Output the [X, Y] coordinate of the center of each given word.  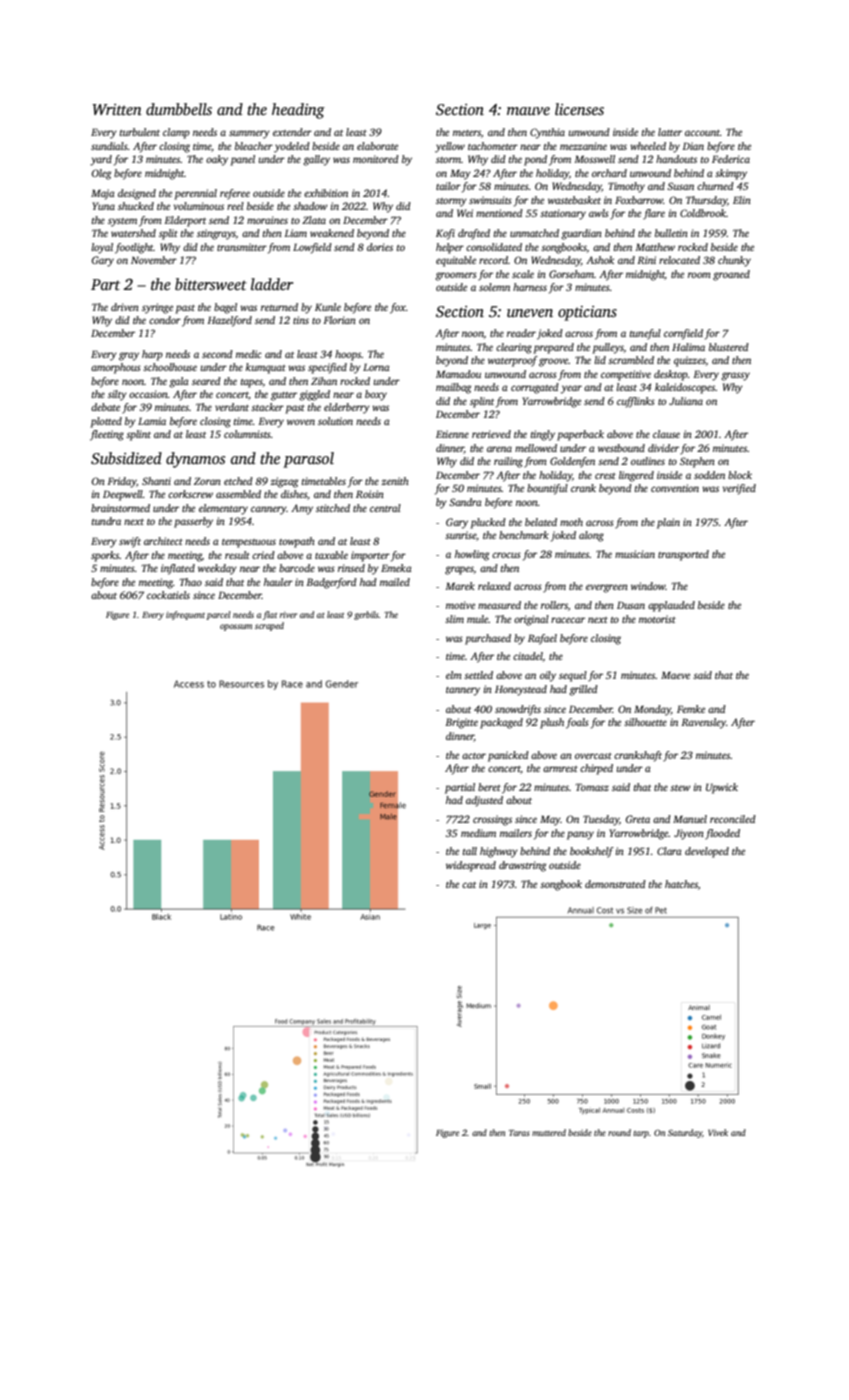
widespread [471, 866]
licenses [579, 109]
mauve [528, 111]
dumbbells [179, 109]
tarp [641, 1134]
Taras [519, 1133]
